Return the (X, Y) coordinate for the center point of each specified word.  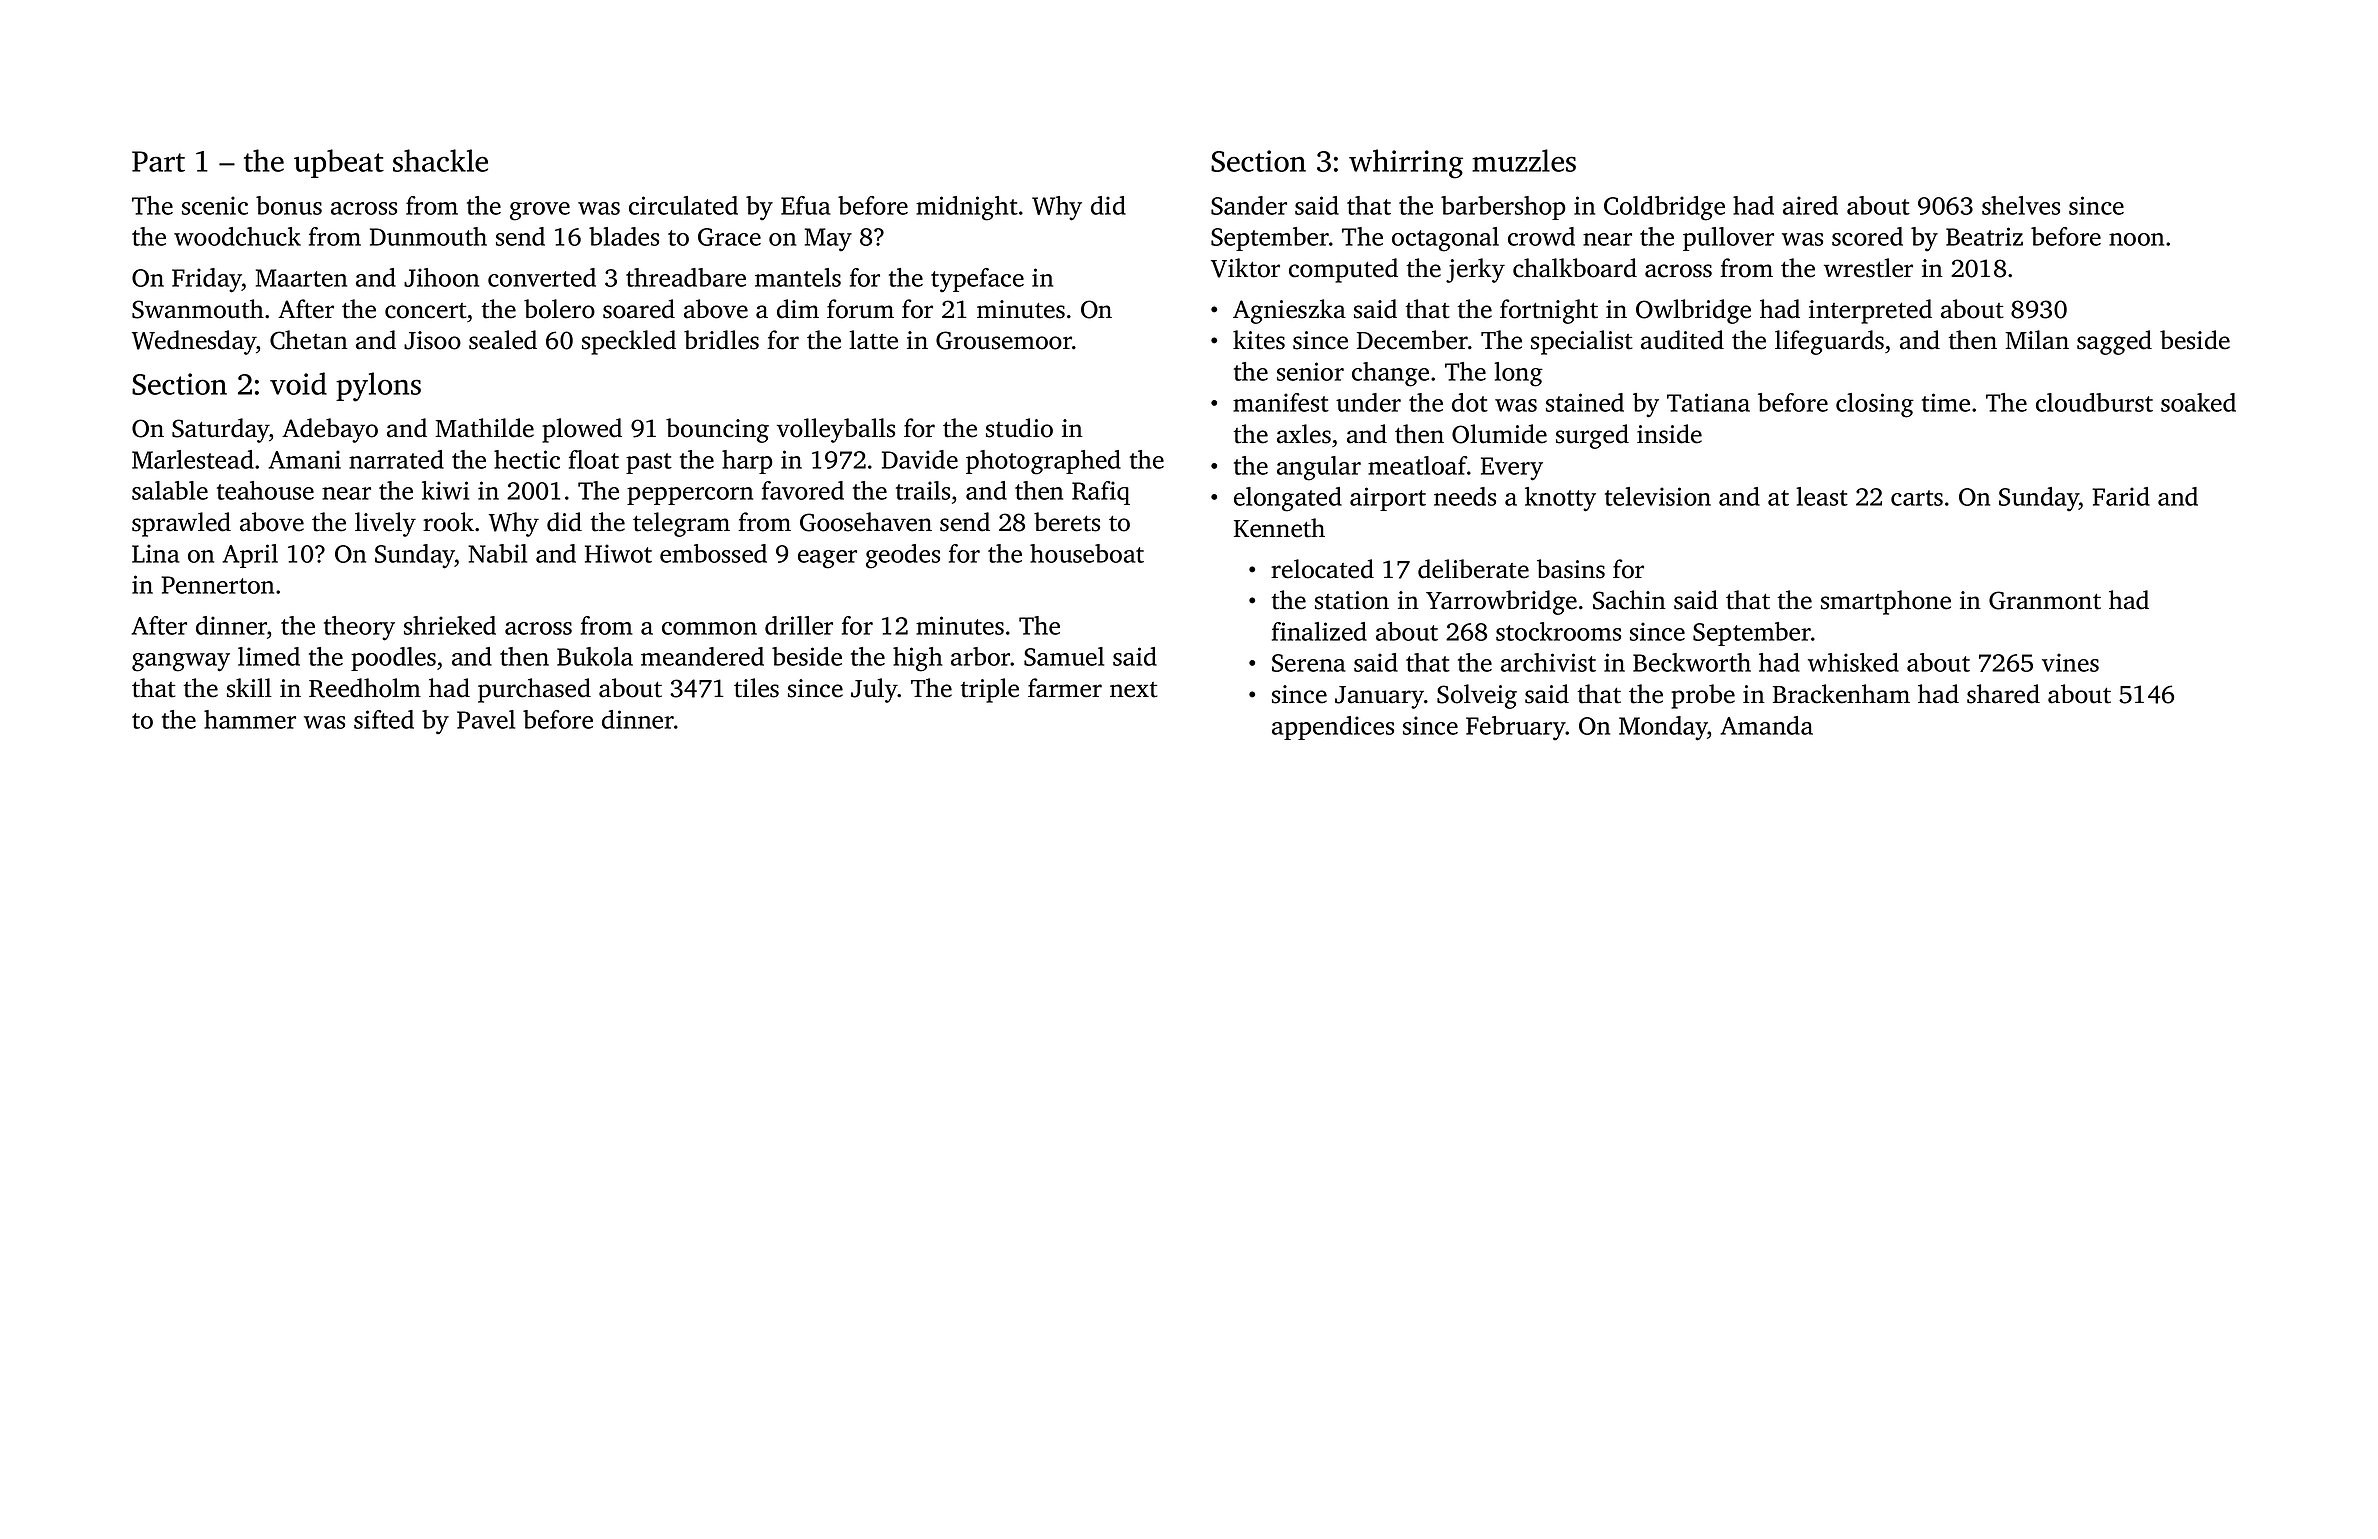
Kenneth (1279, 528)
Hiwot (618, 553)
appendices (1333, 728)
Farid (2121, 496)
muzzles (1524, 160)
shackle (440, 160)
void (298, 383)
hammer (250, 719)
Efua (806, 205)
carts (1917, 498)
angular (1319, 468)
